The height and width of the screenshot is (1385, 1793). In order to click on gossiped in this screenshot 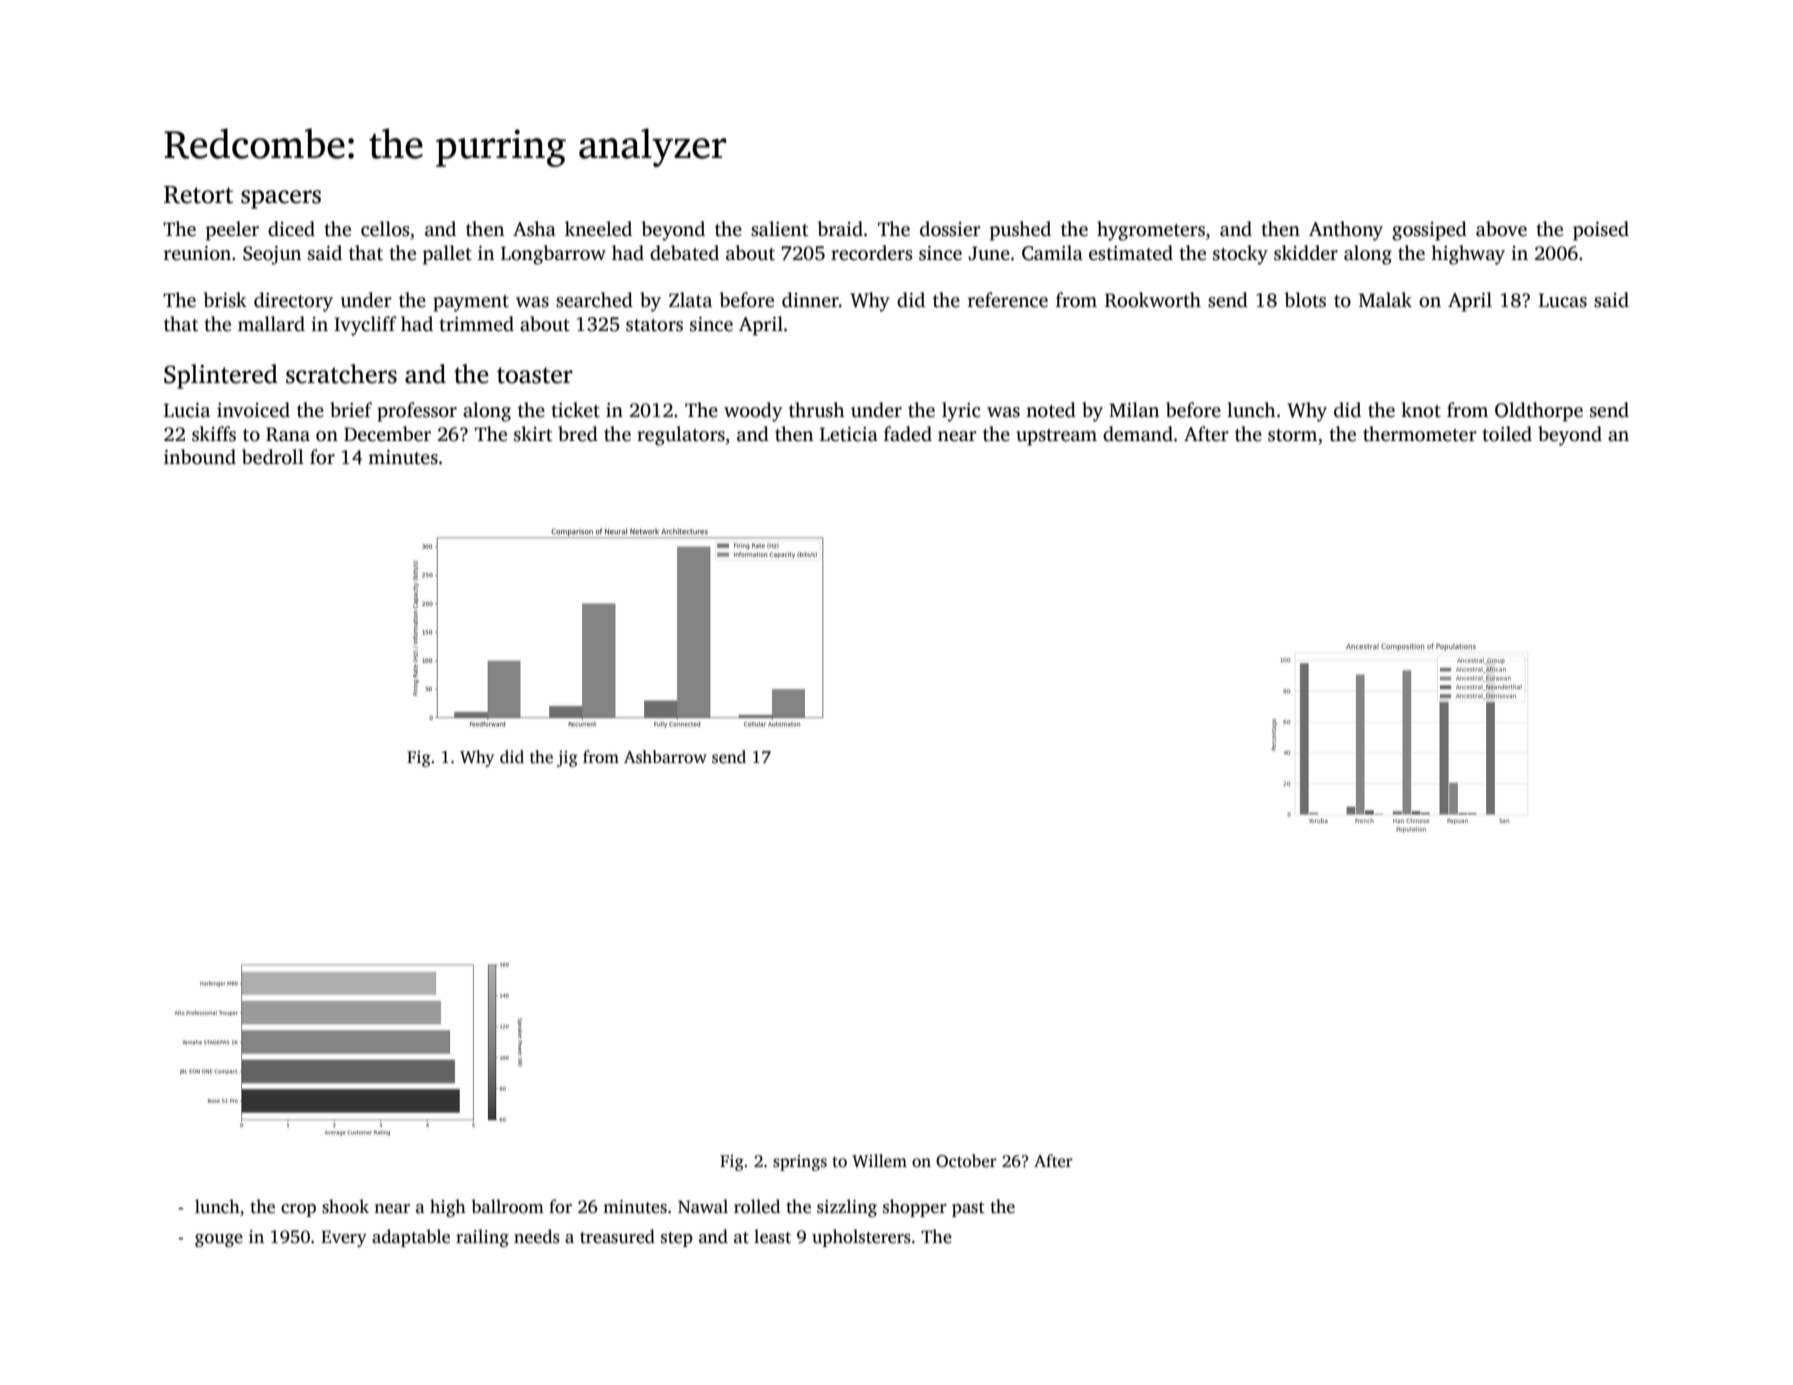, I will do `click(1429, 231)`.
